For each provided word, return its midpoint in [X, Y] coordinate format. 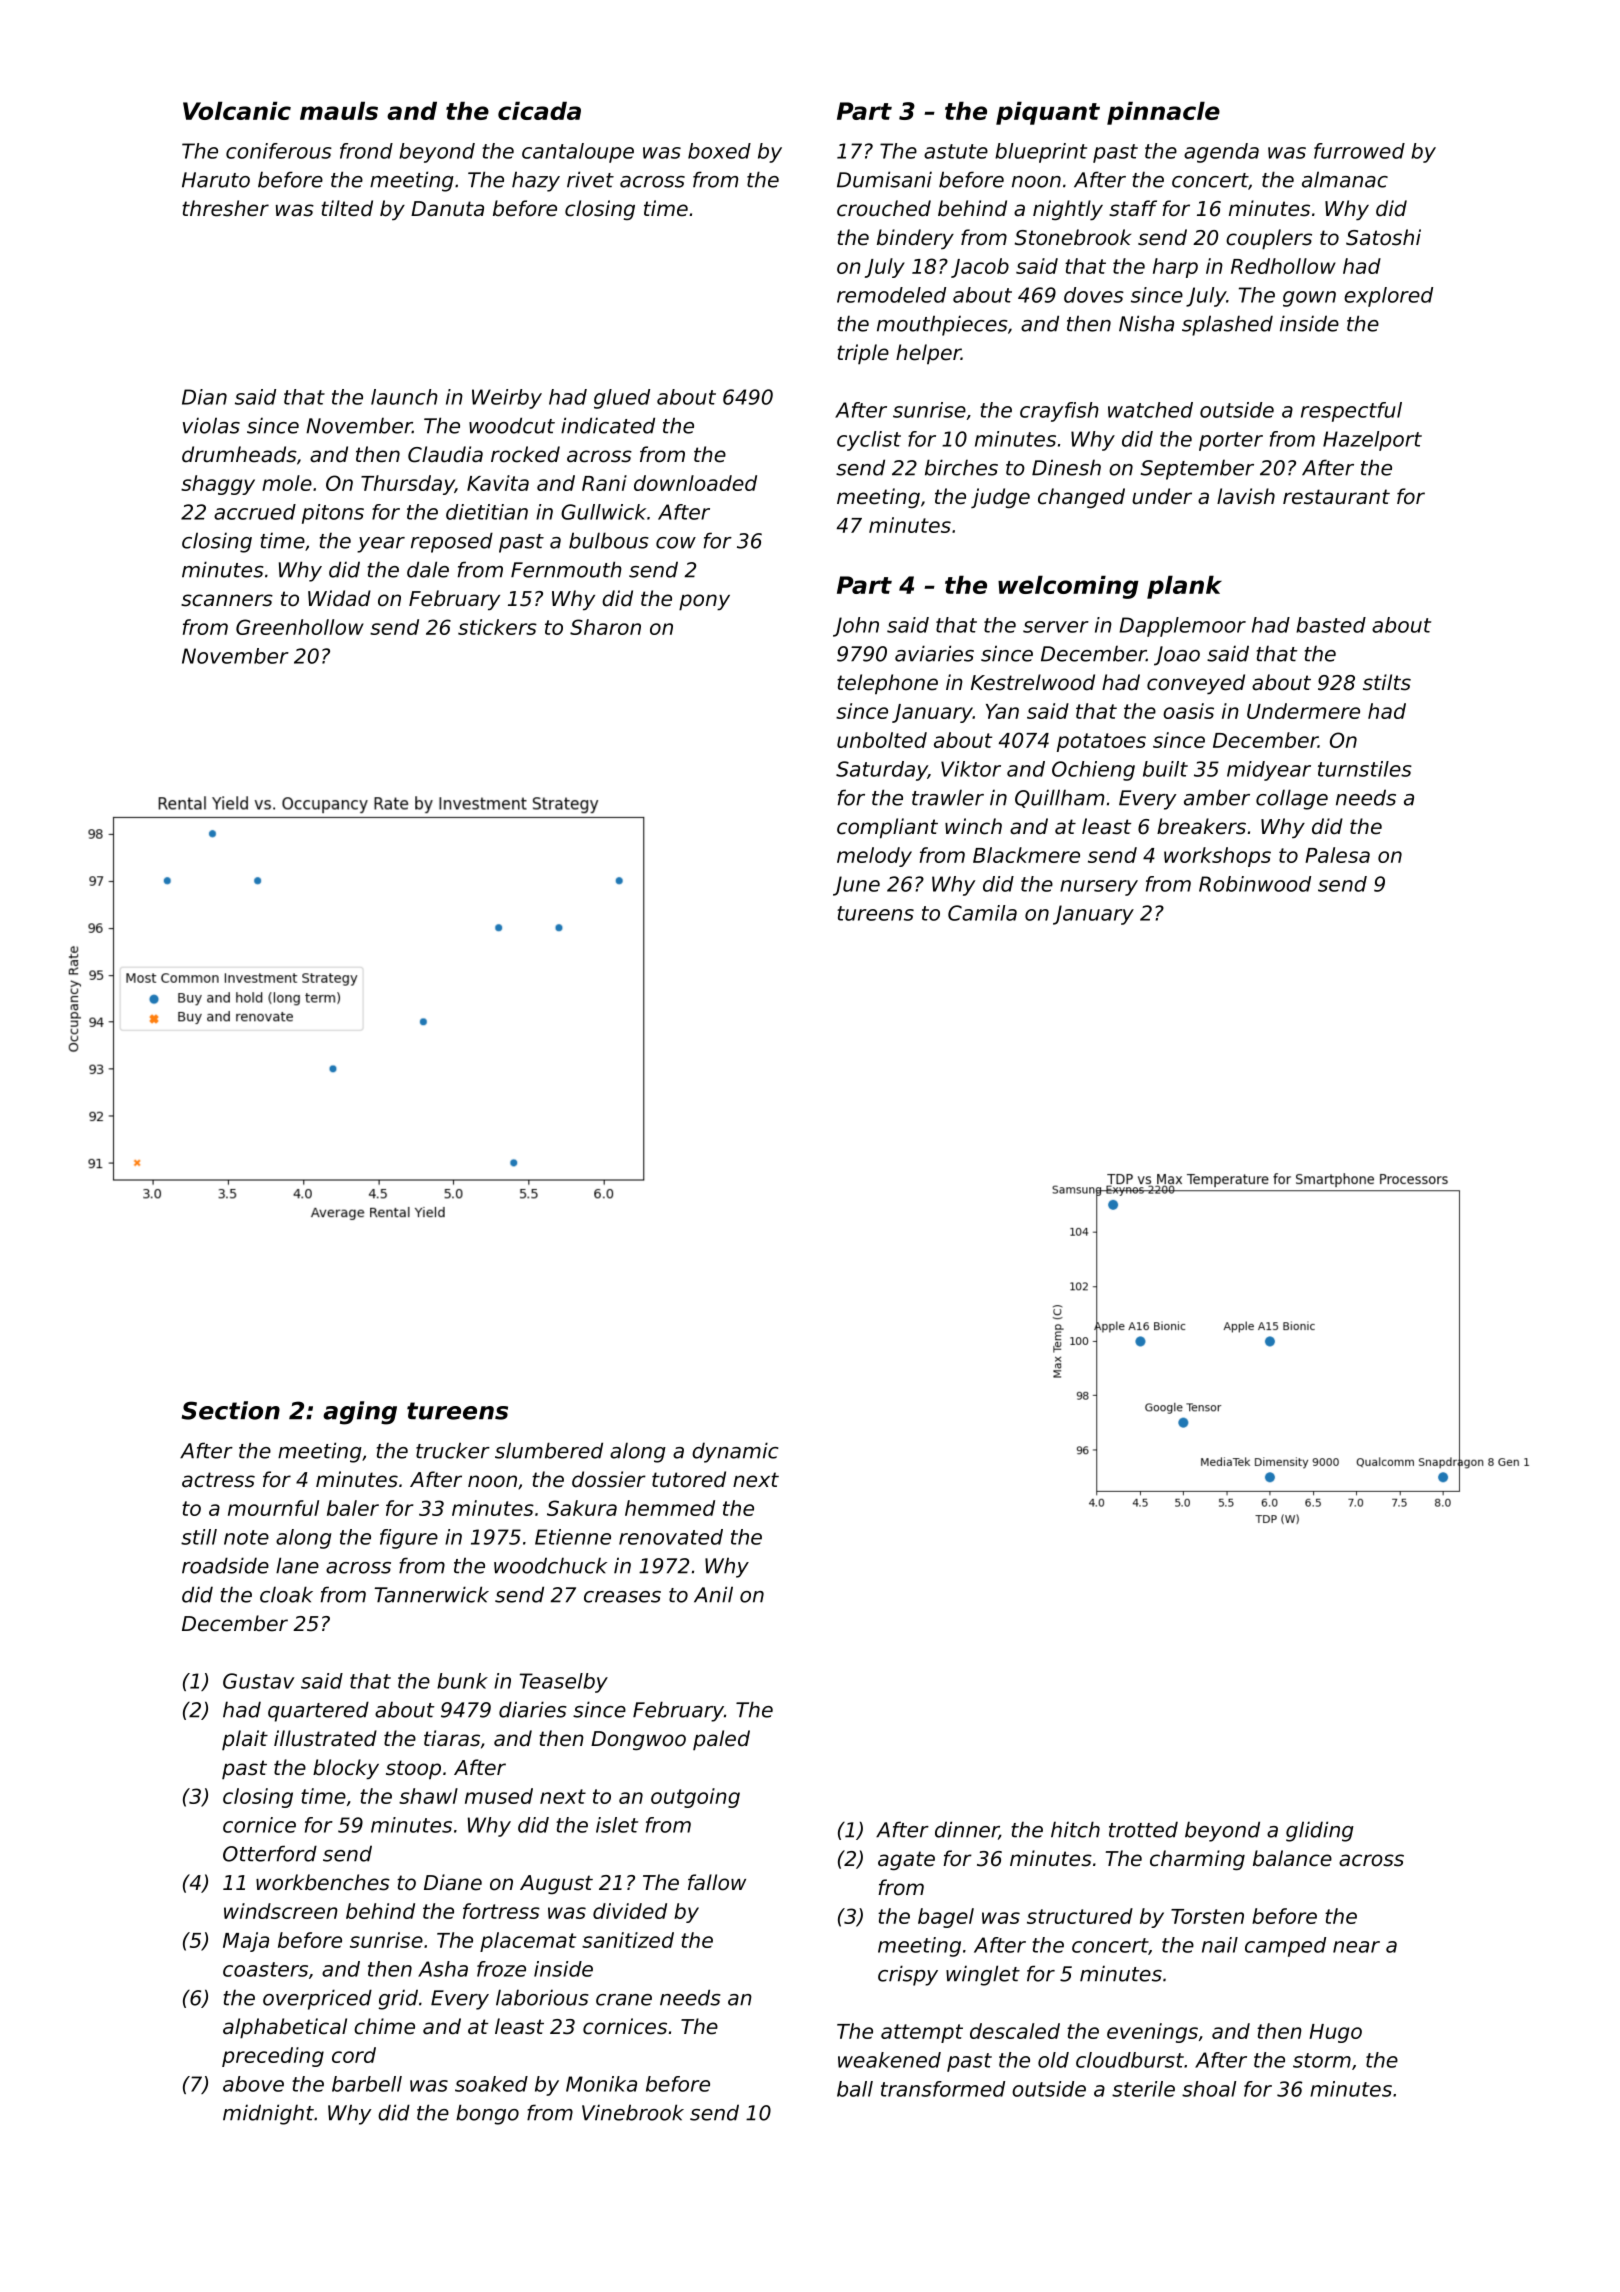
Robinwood [1255, 884]
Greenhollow [300, 627]
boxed [719, 151]
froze [501, 1969]
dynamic [735, 1452]
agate [906, 1860]
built [1165, 769]
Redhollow [1283, 266]
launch [404, 397]
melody [874, 857]
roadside [225, 1565]
